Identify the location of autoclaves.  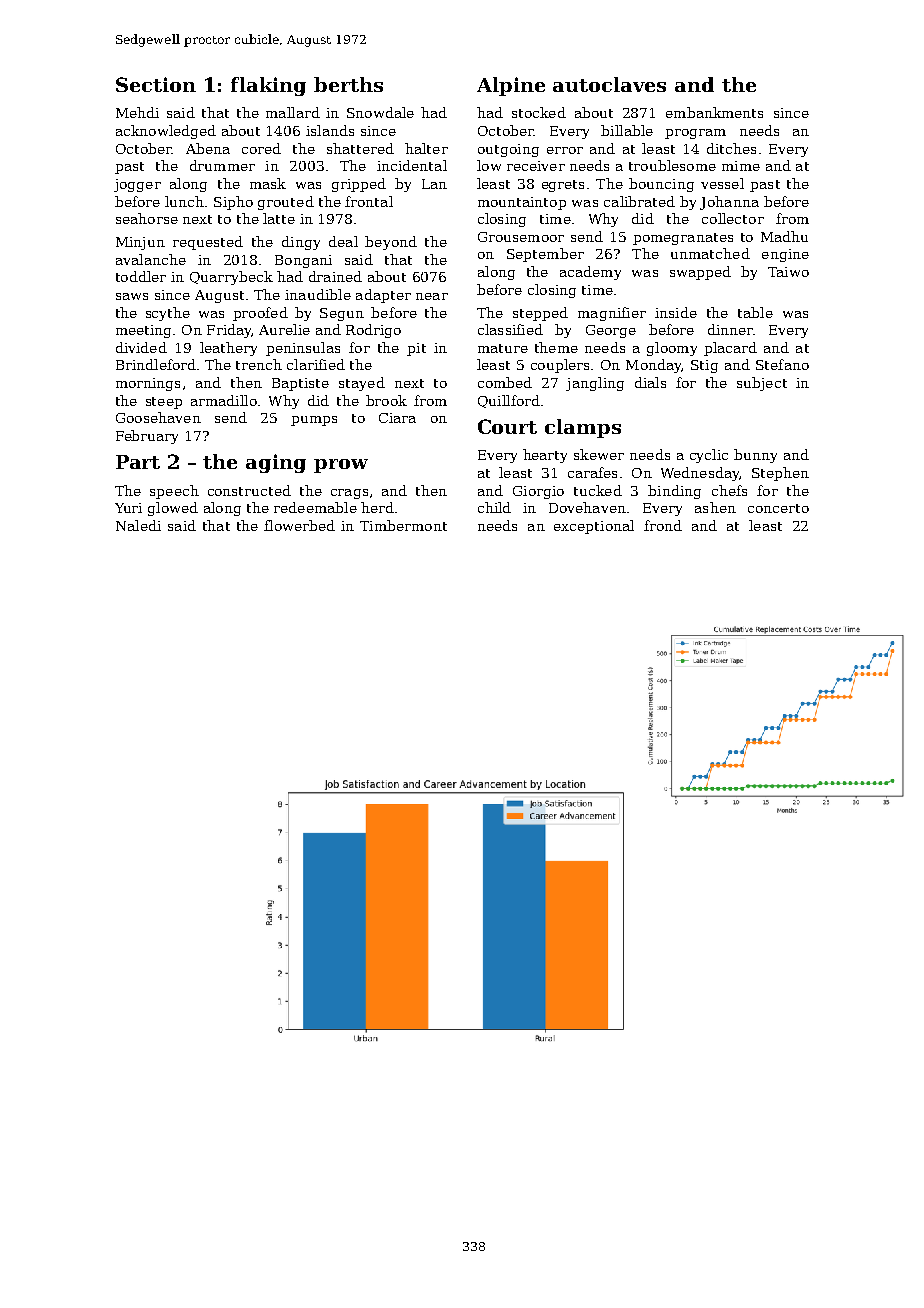
(609, 84).
